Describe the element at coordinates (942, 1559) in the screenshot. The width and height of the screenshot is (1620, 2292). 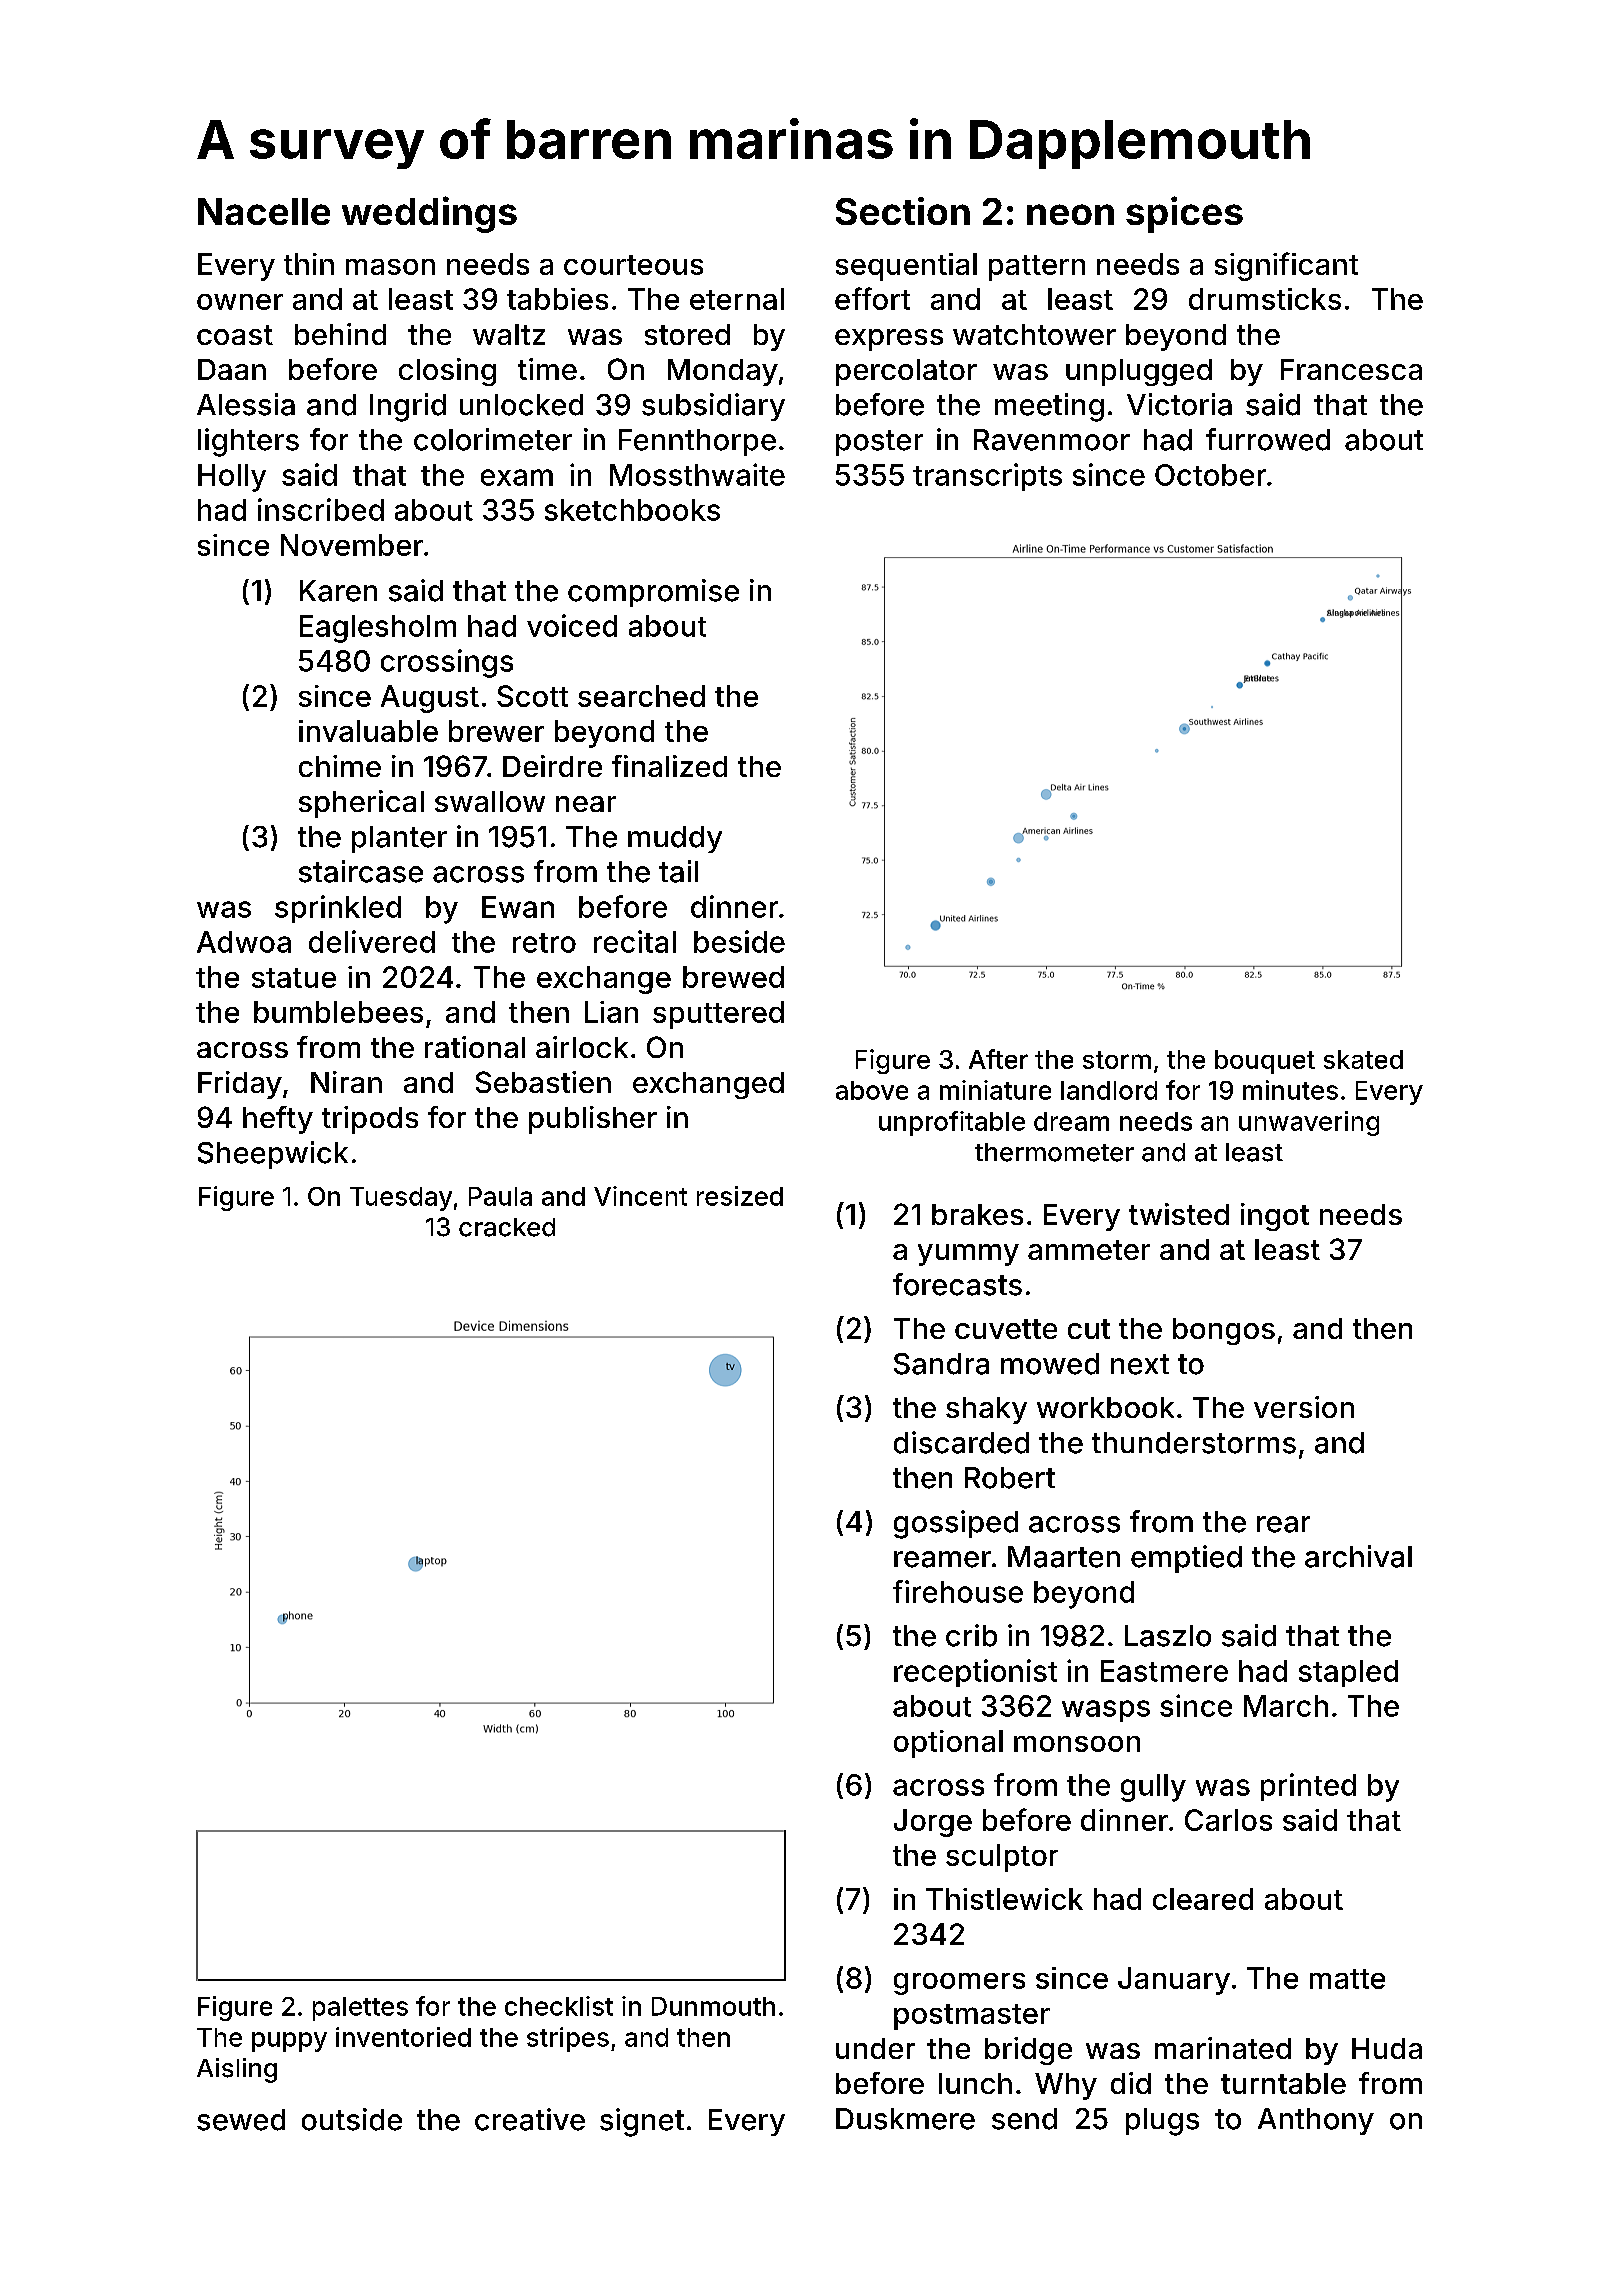
I see `reamer` at that location.
